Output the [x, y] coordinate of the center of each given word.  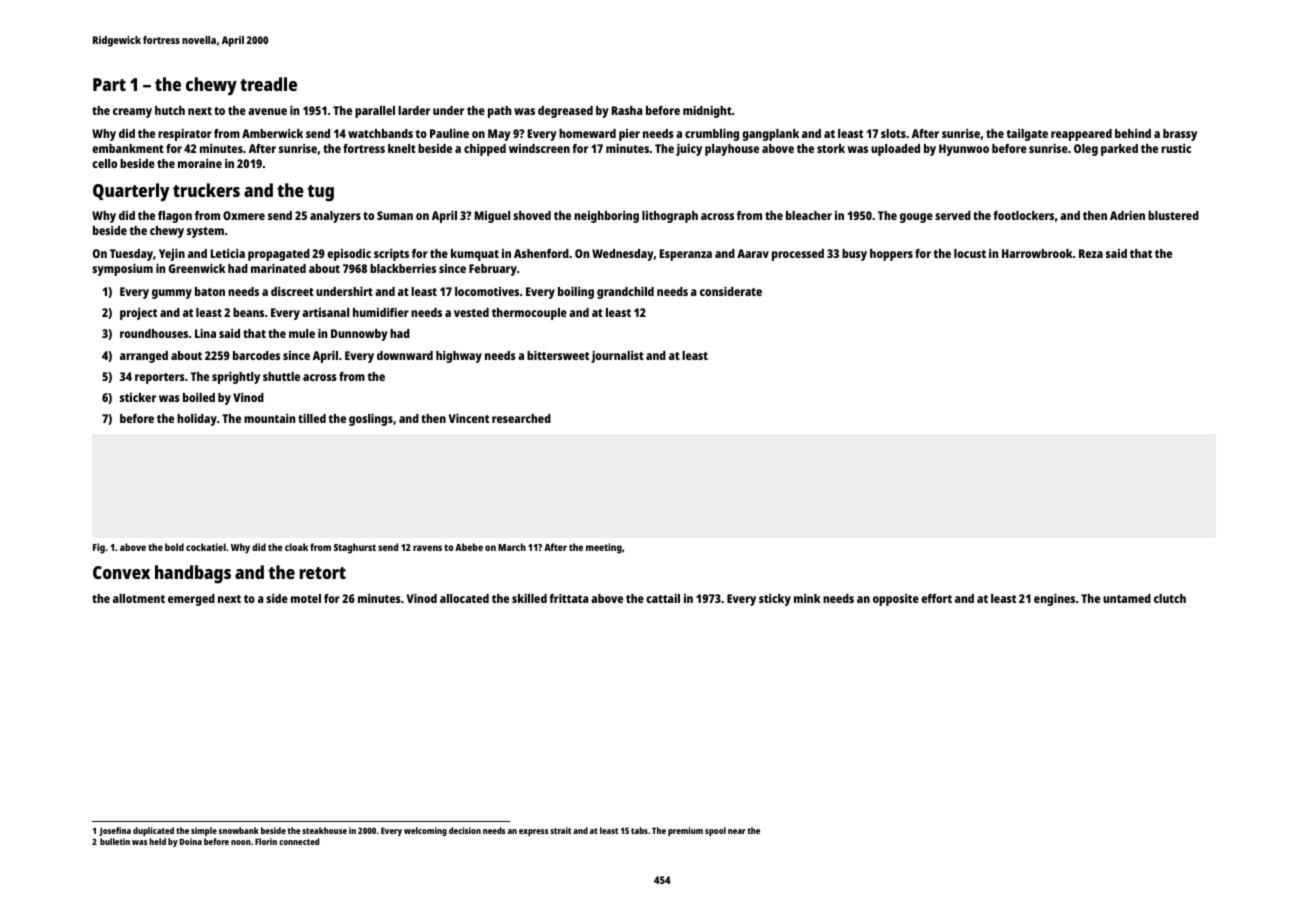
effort [936, 598]
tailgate [1027, 135]
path [499, 112]
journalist [617, 357]
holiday [197, 420]
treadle [268, 84]
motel [306, 598]
